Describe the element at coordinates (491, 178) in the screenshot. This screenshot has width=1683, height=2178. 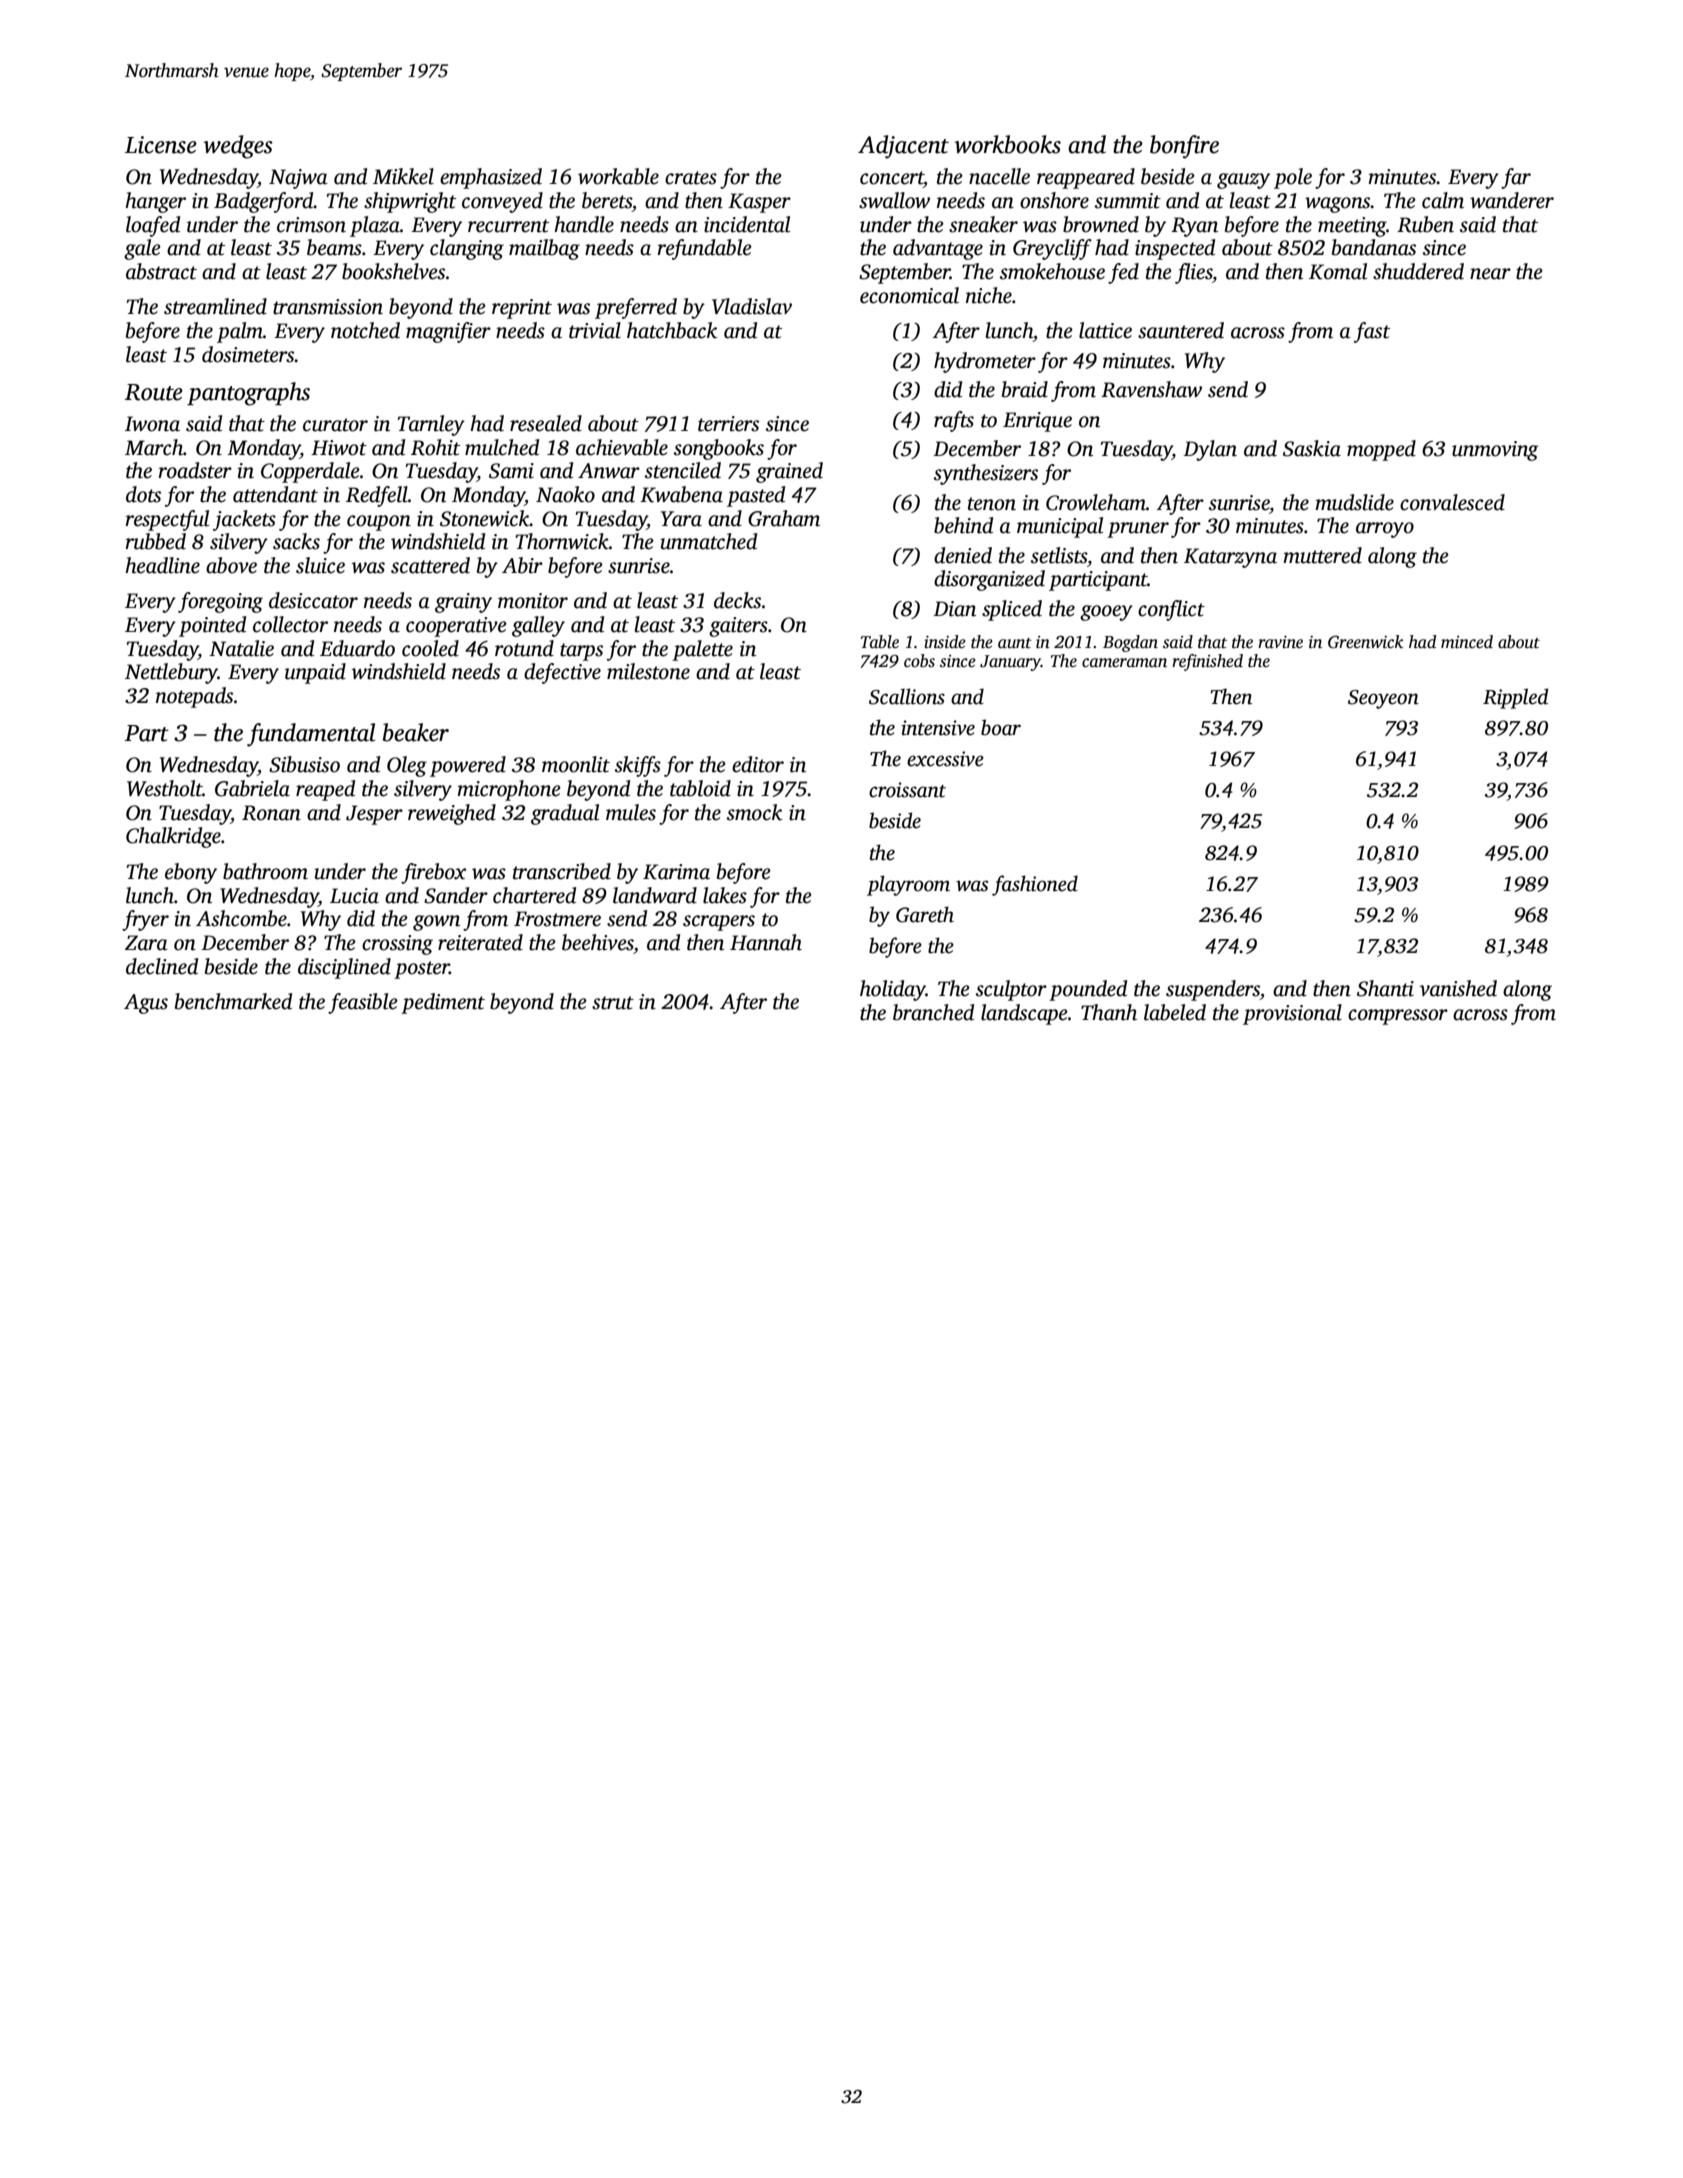
I see `emphasized` at that location.
